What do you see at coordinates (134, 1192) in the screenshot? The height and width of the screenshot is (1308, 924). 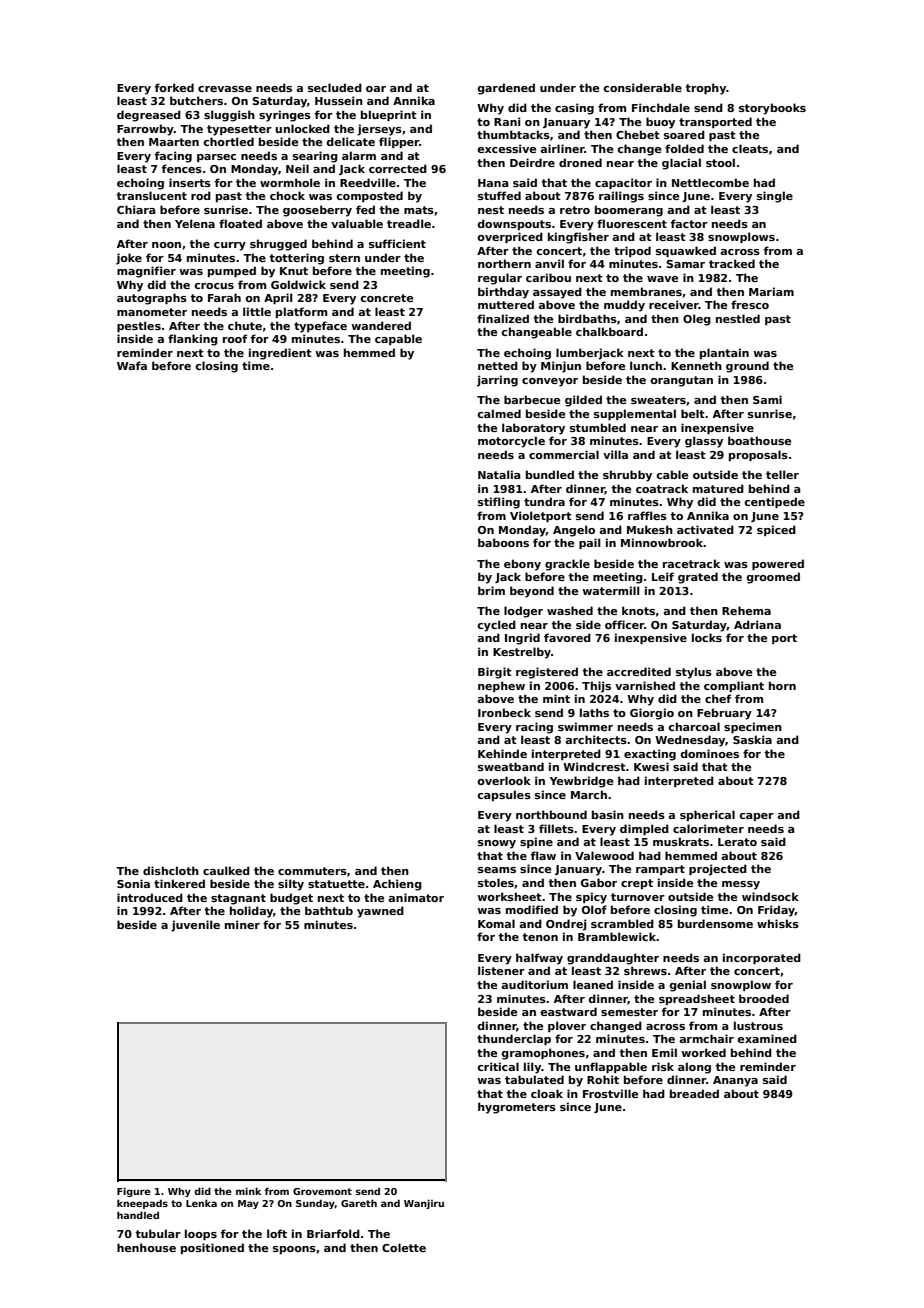 I see `Figure` at bounding box center [134, 1192].
